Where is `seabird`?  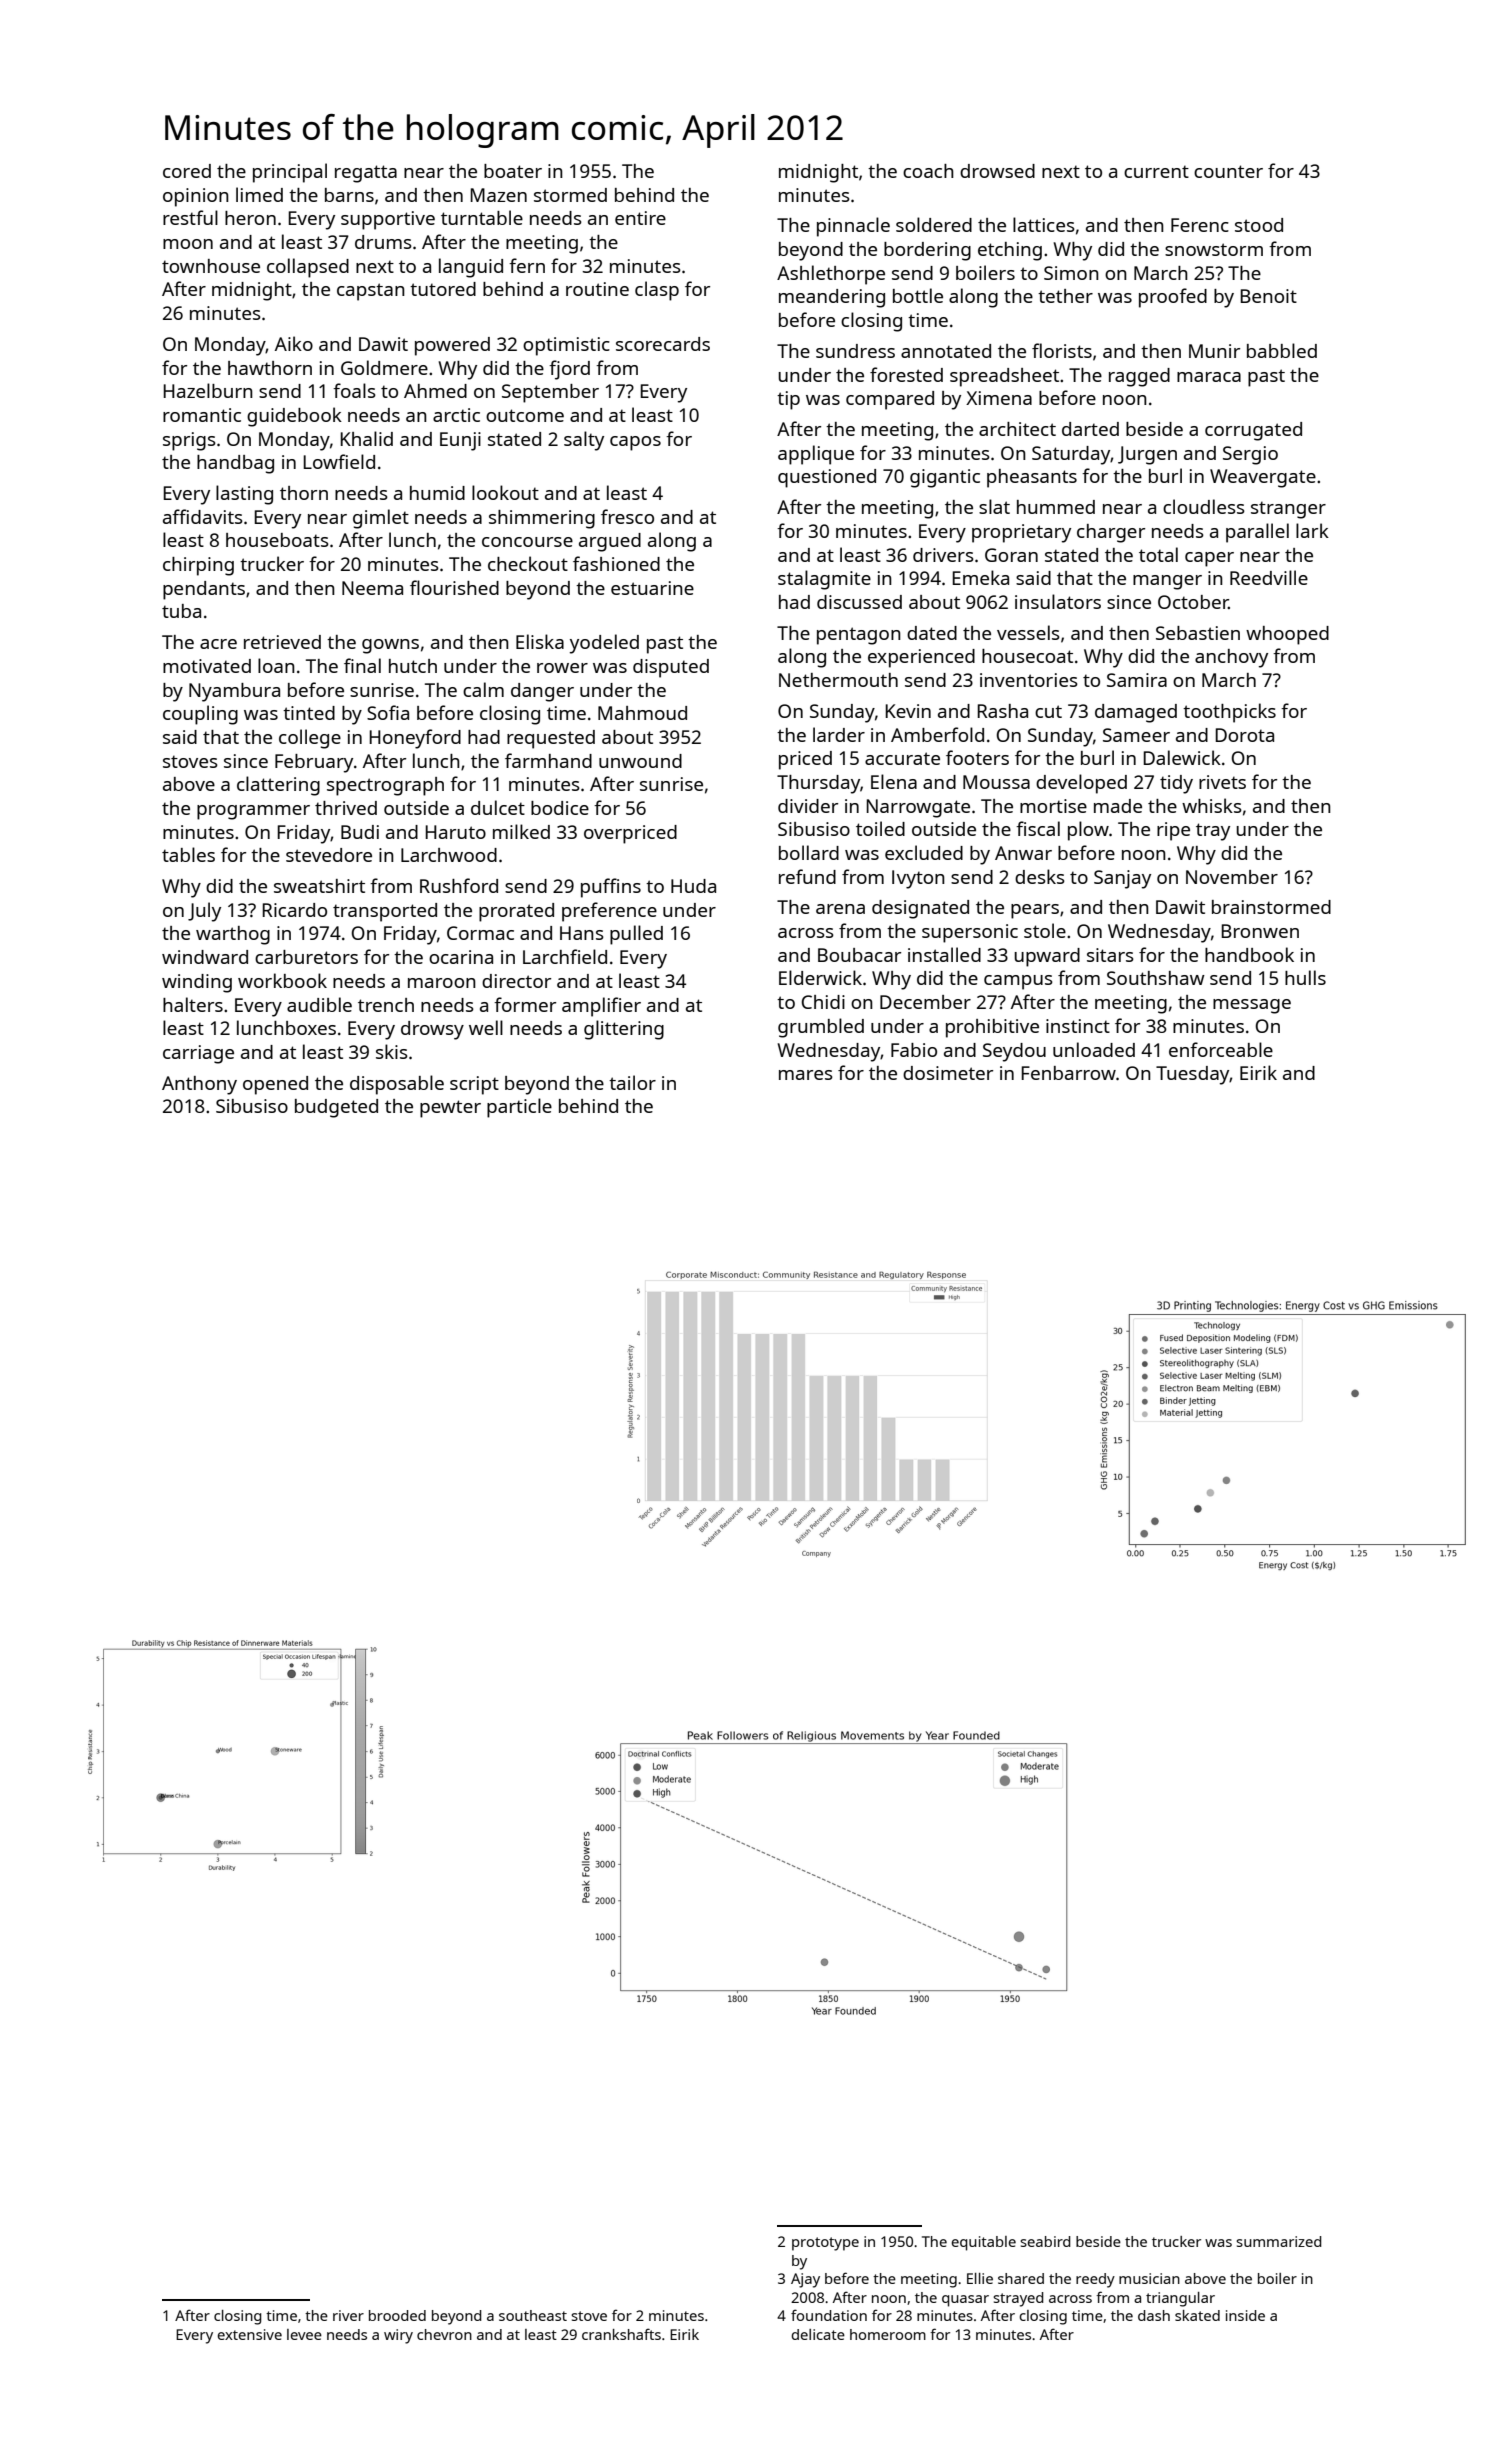 seabird is located at coordinates (1045, 2241).
